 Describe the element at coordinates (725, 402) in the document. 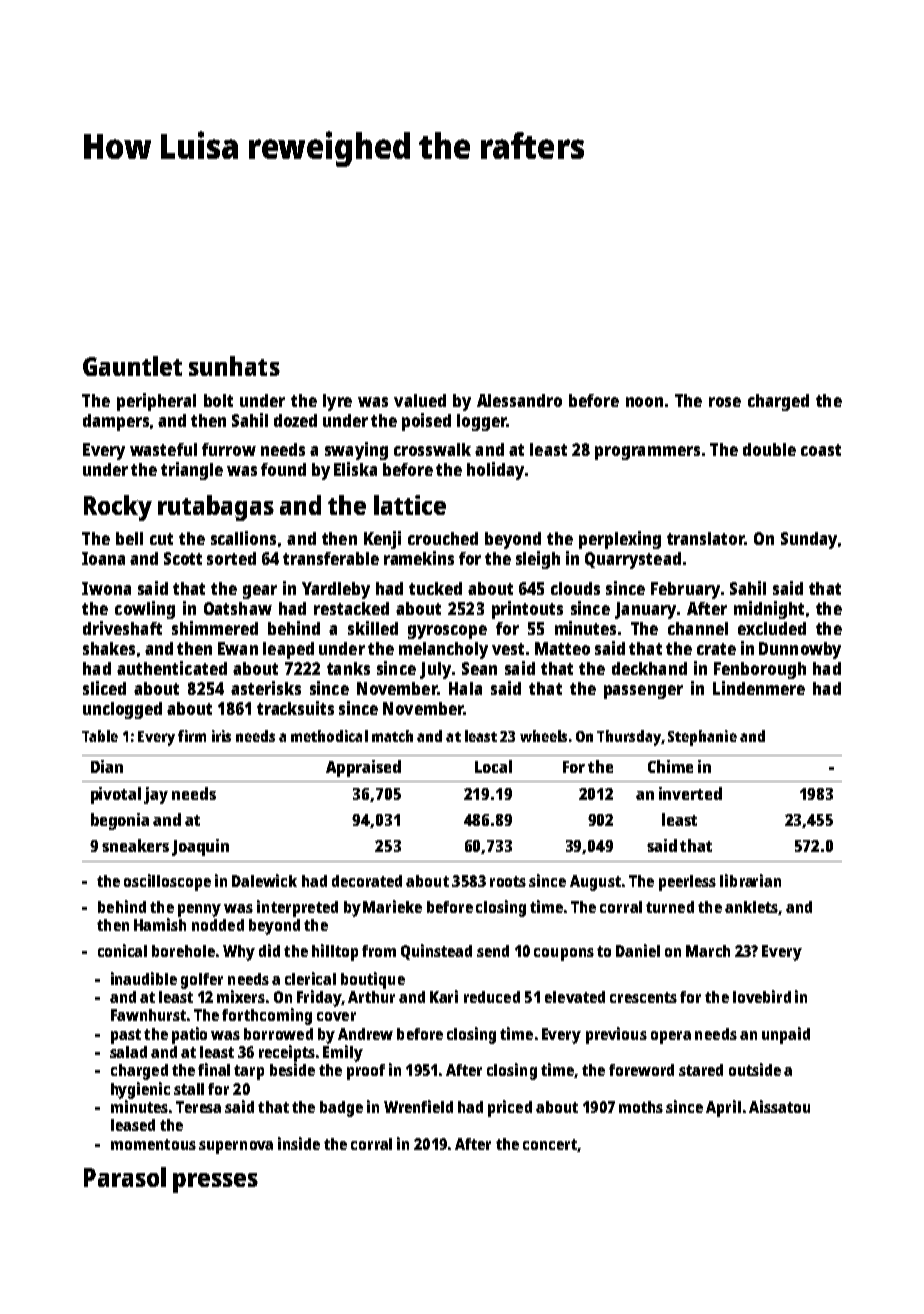

I see `rose` at that location.
